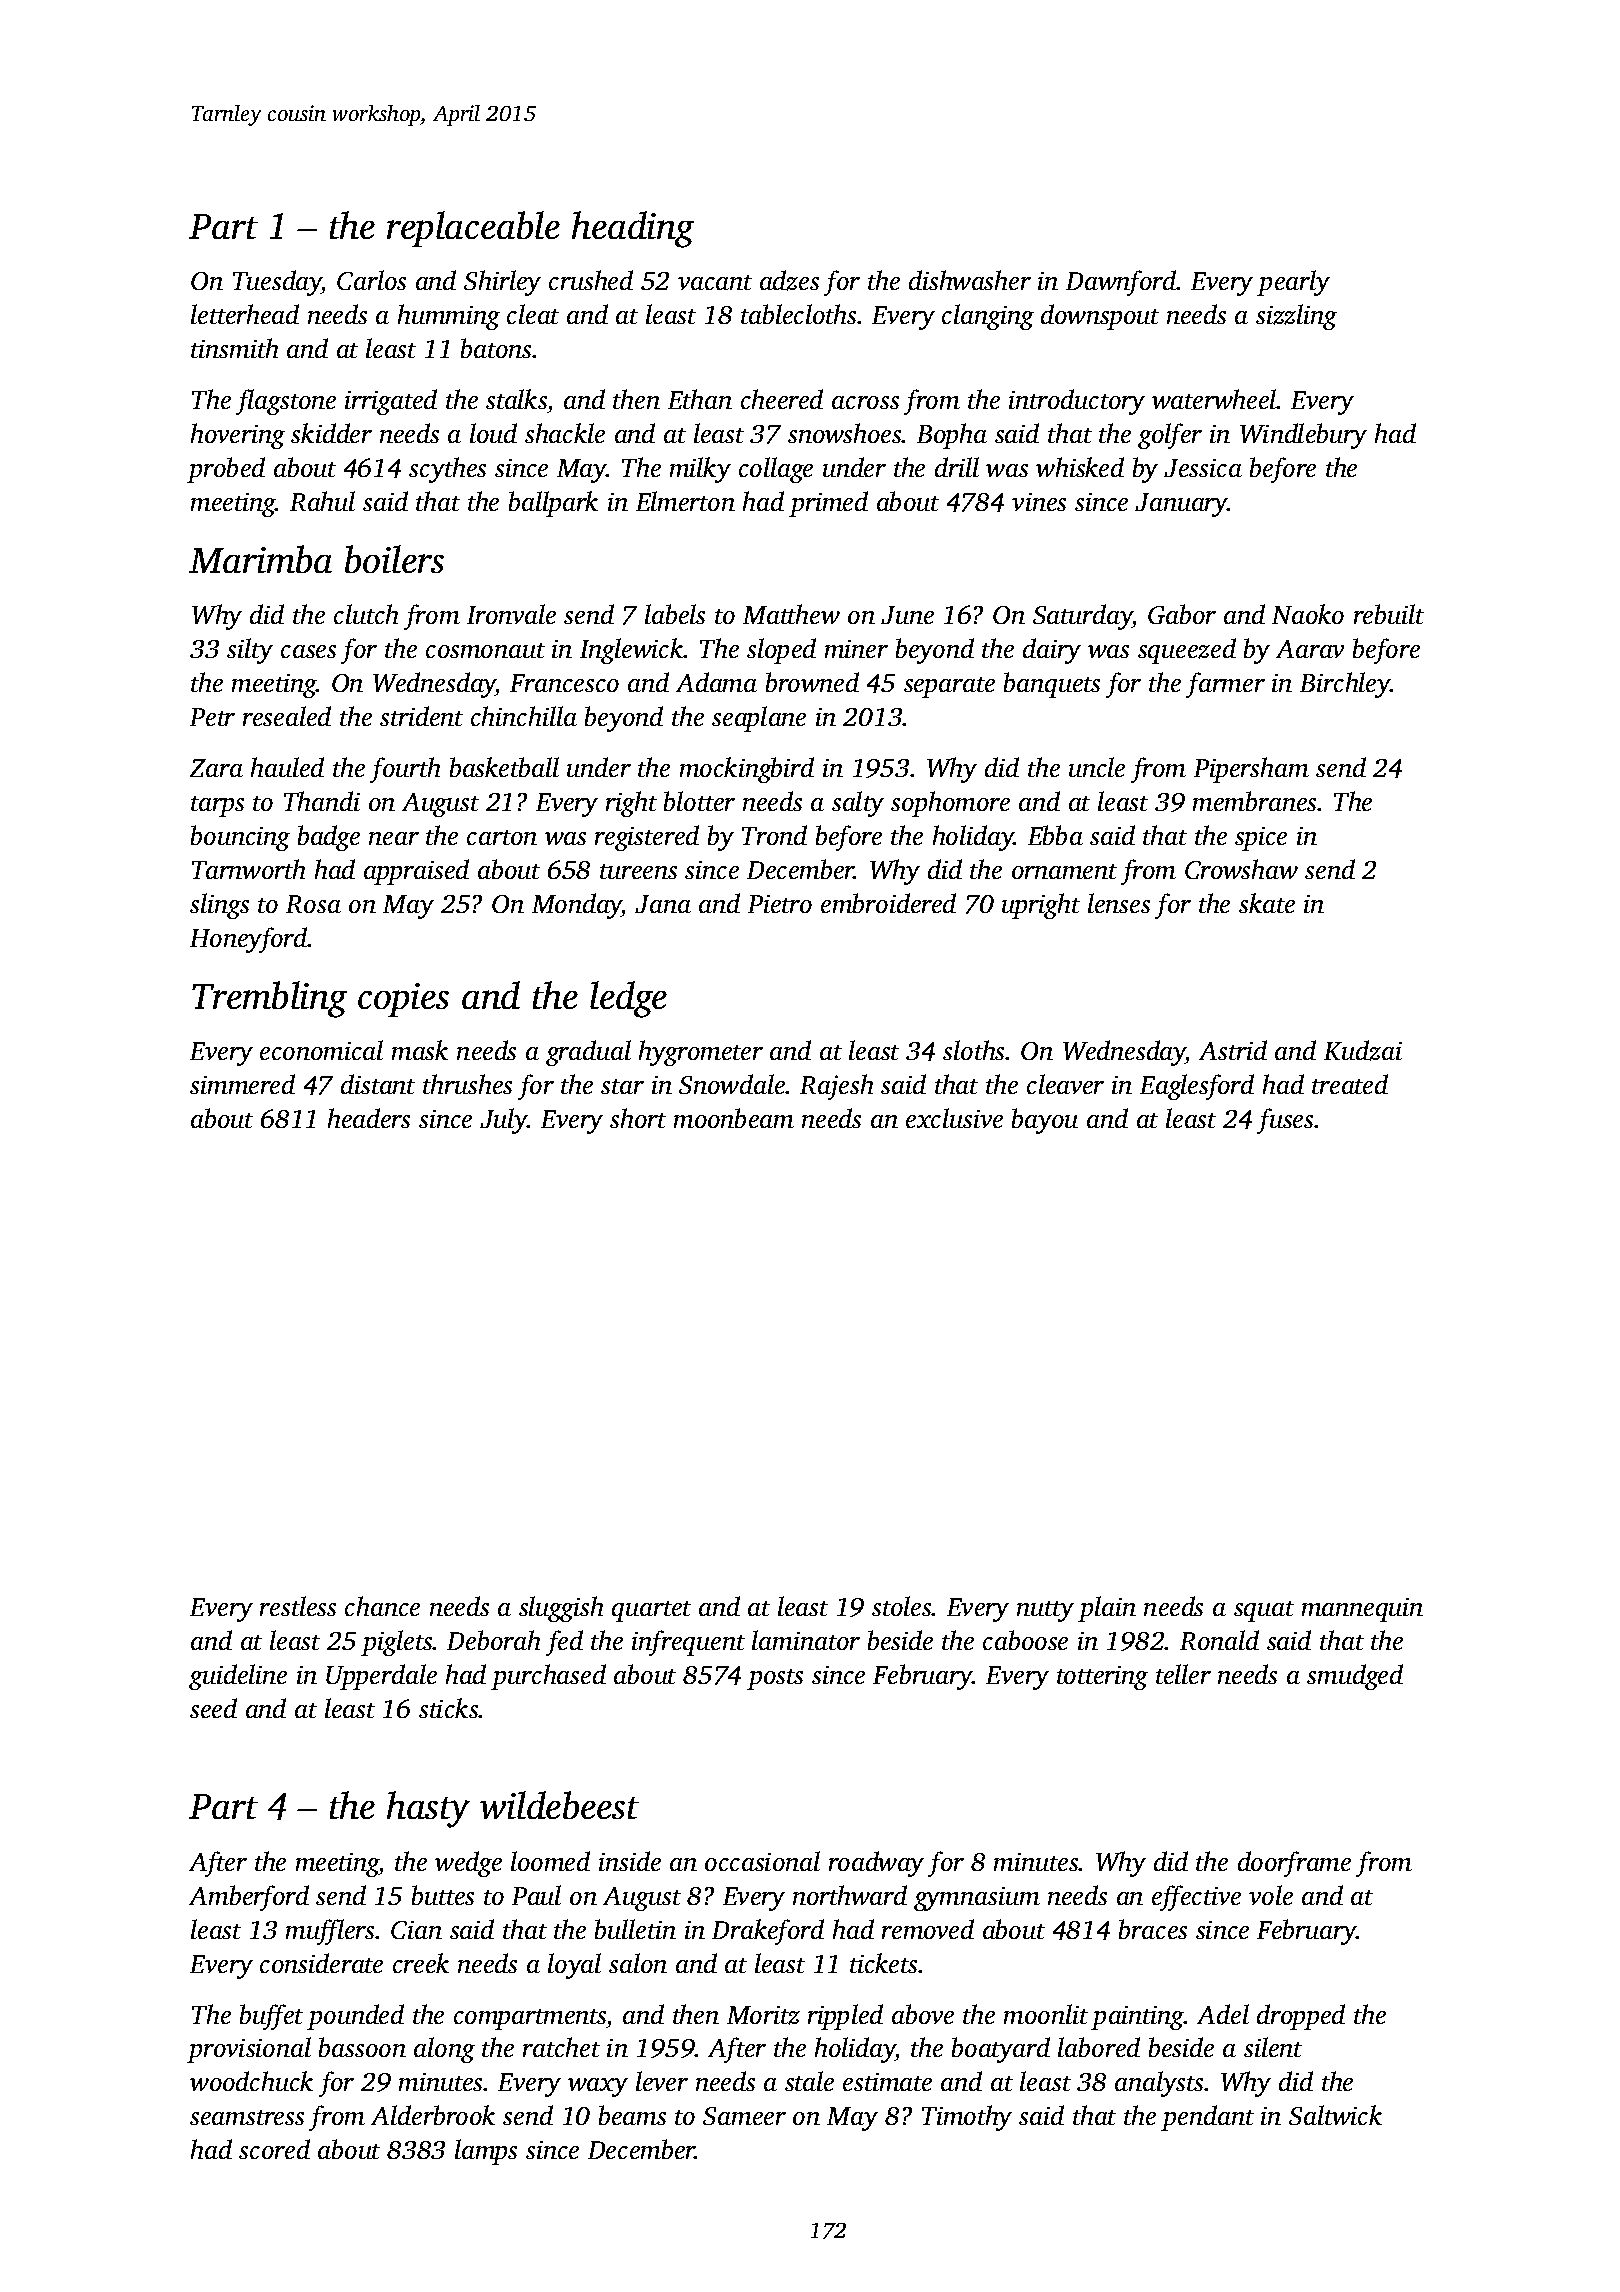  What do you see at coordinates (1308, 614) in the page?
I see `Naoko` at bounding box center [1308, 614].
